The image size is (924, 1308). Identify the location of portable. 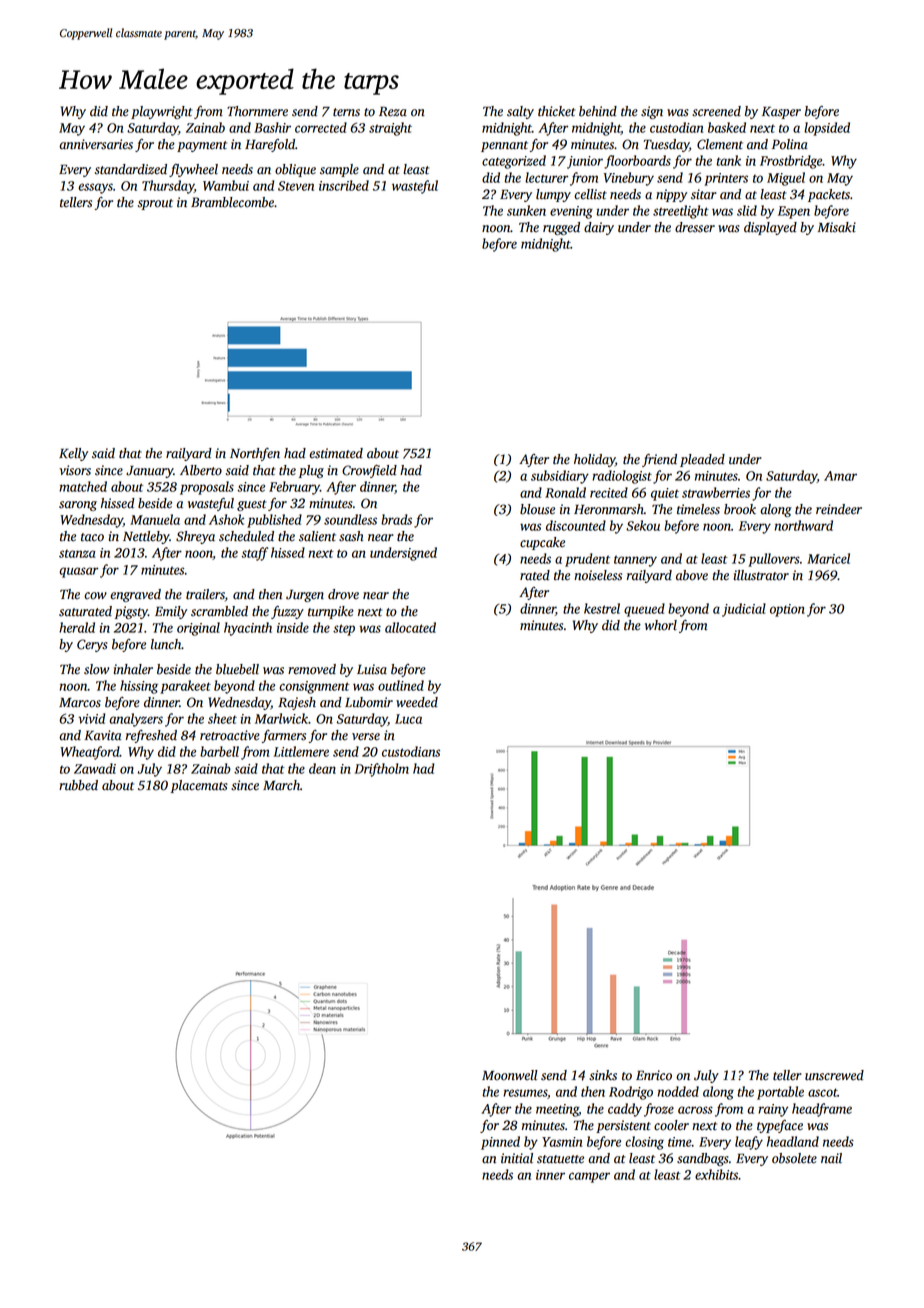
(780, 1093).
